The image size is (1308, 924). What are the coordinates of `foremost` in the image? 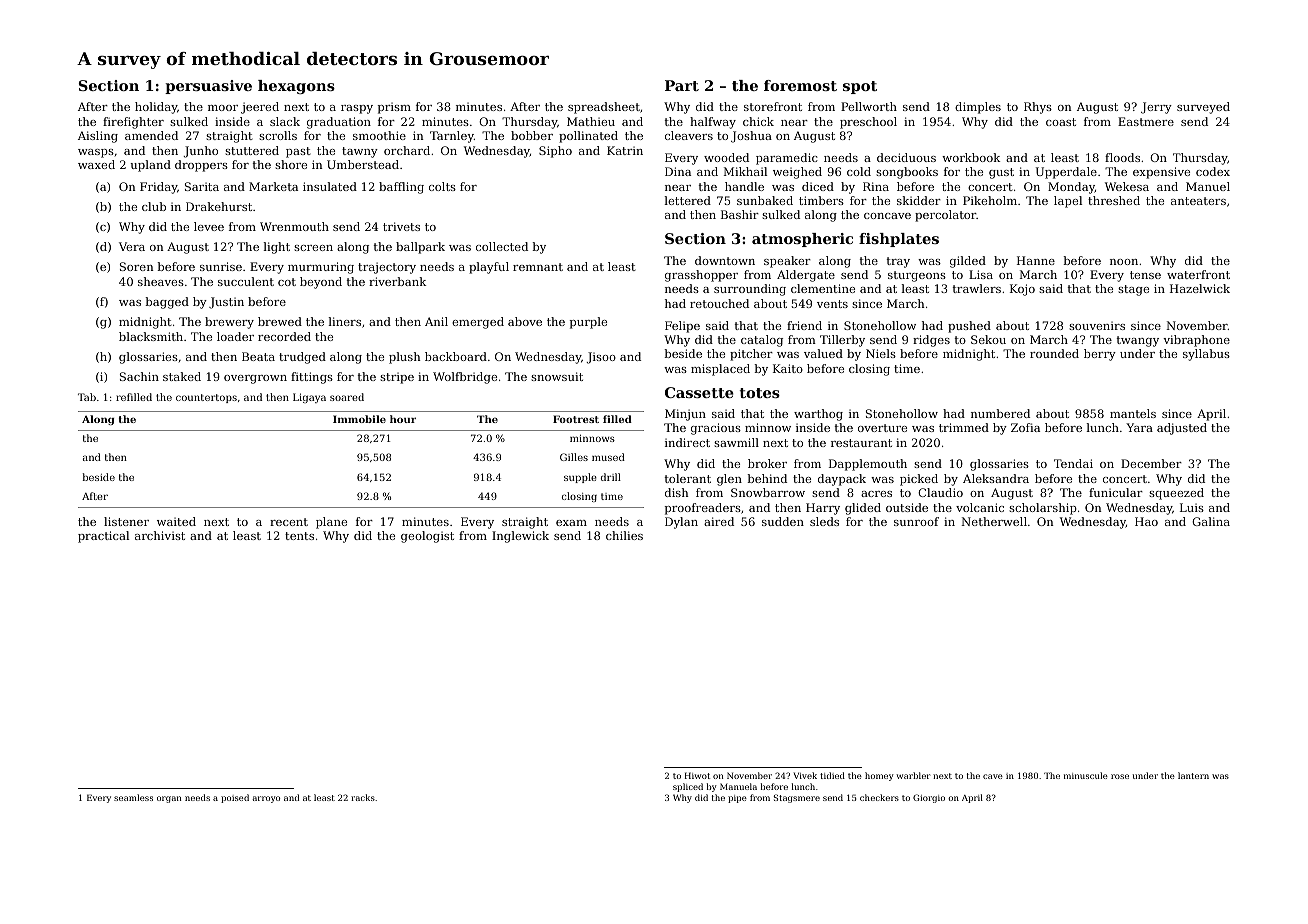 It's located at (800, 85).
